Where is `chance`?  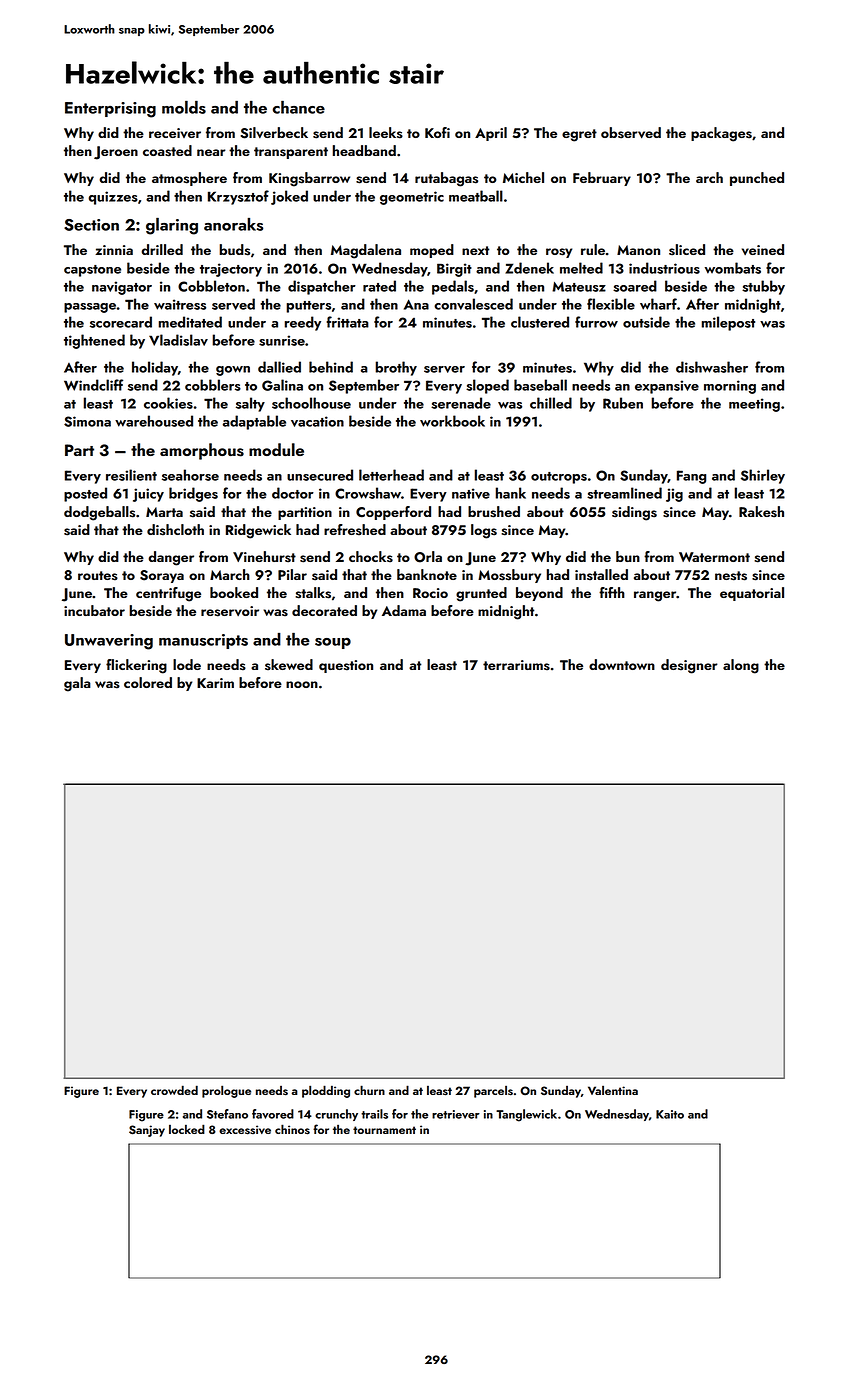 chance is located at coordinates (299, 107).
